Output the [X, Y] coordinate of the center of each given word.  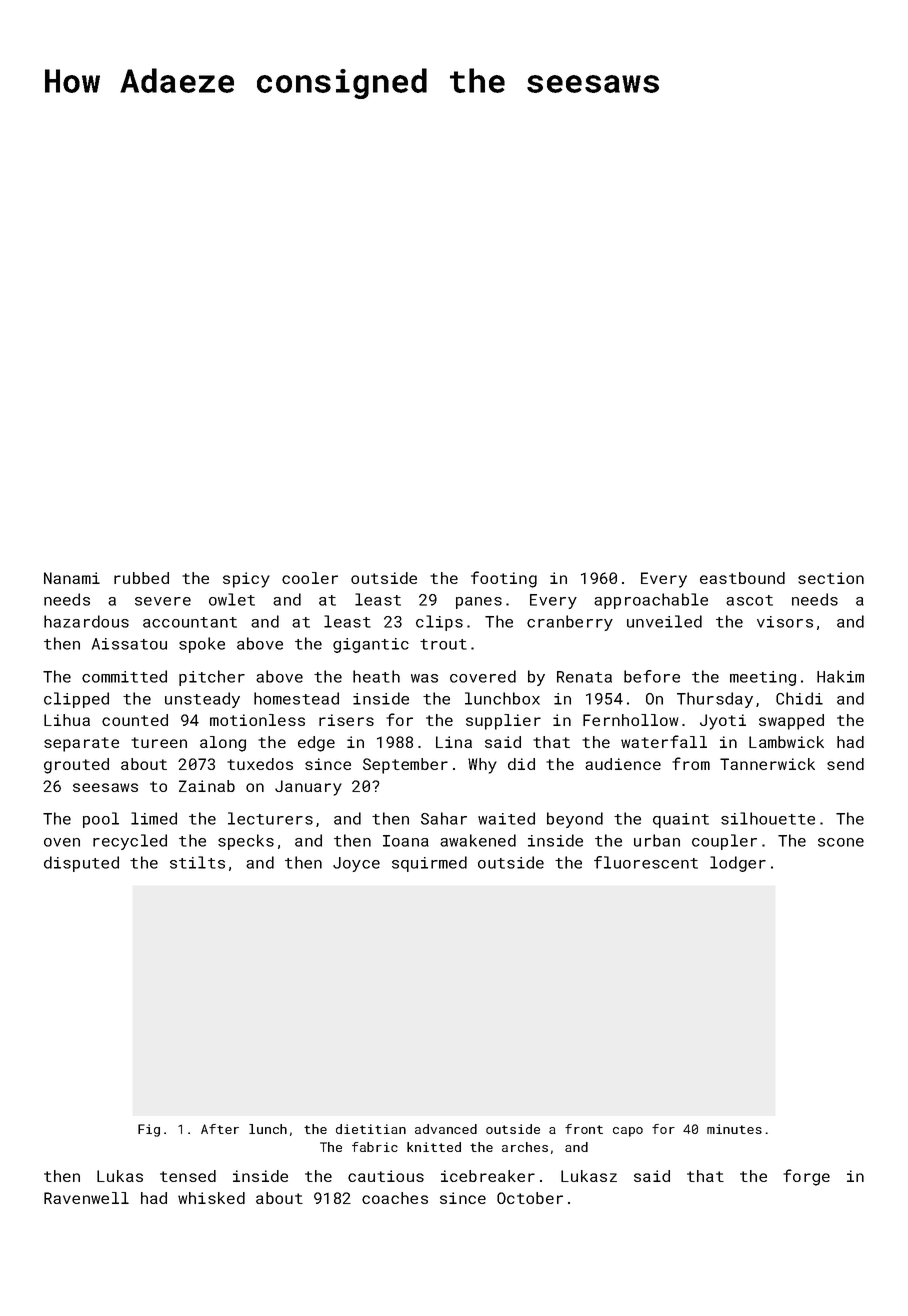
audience [623, 764]
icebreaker [488, 1176]
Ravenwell [86, 1198]
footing [504, 579]
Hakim [840, 676]
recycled [130, 842]
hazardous [86, 621]
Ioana [406, 841]
